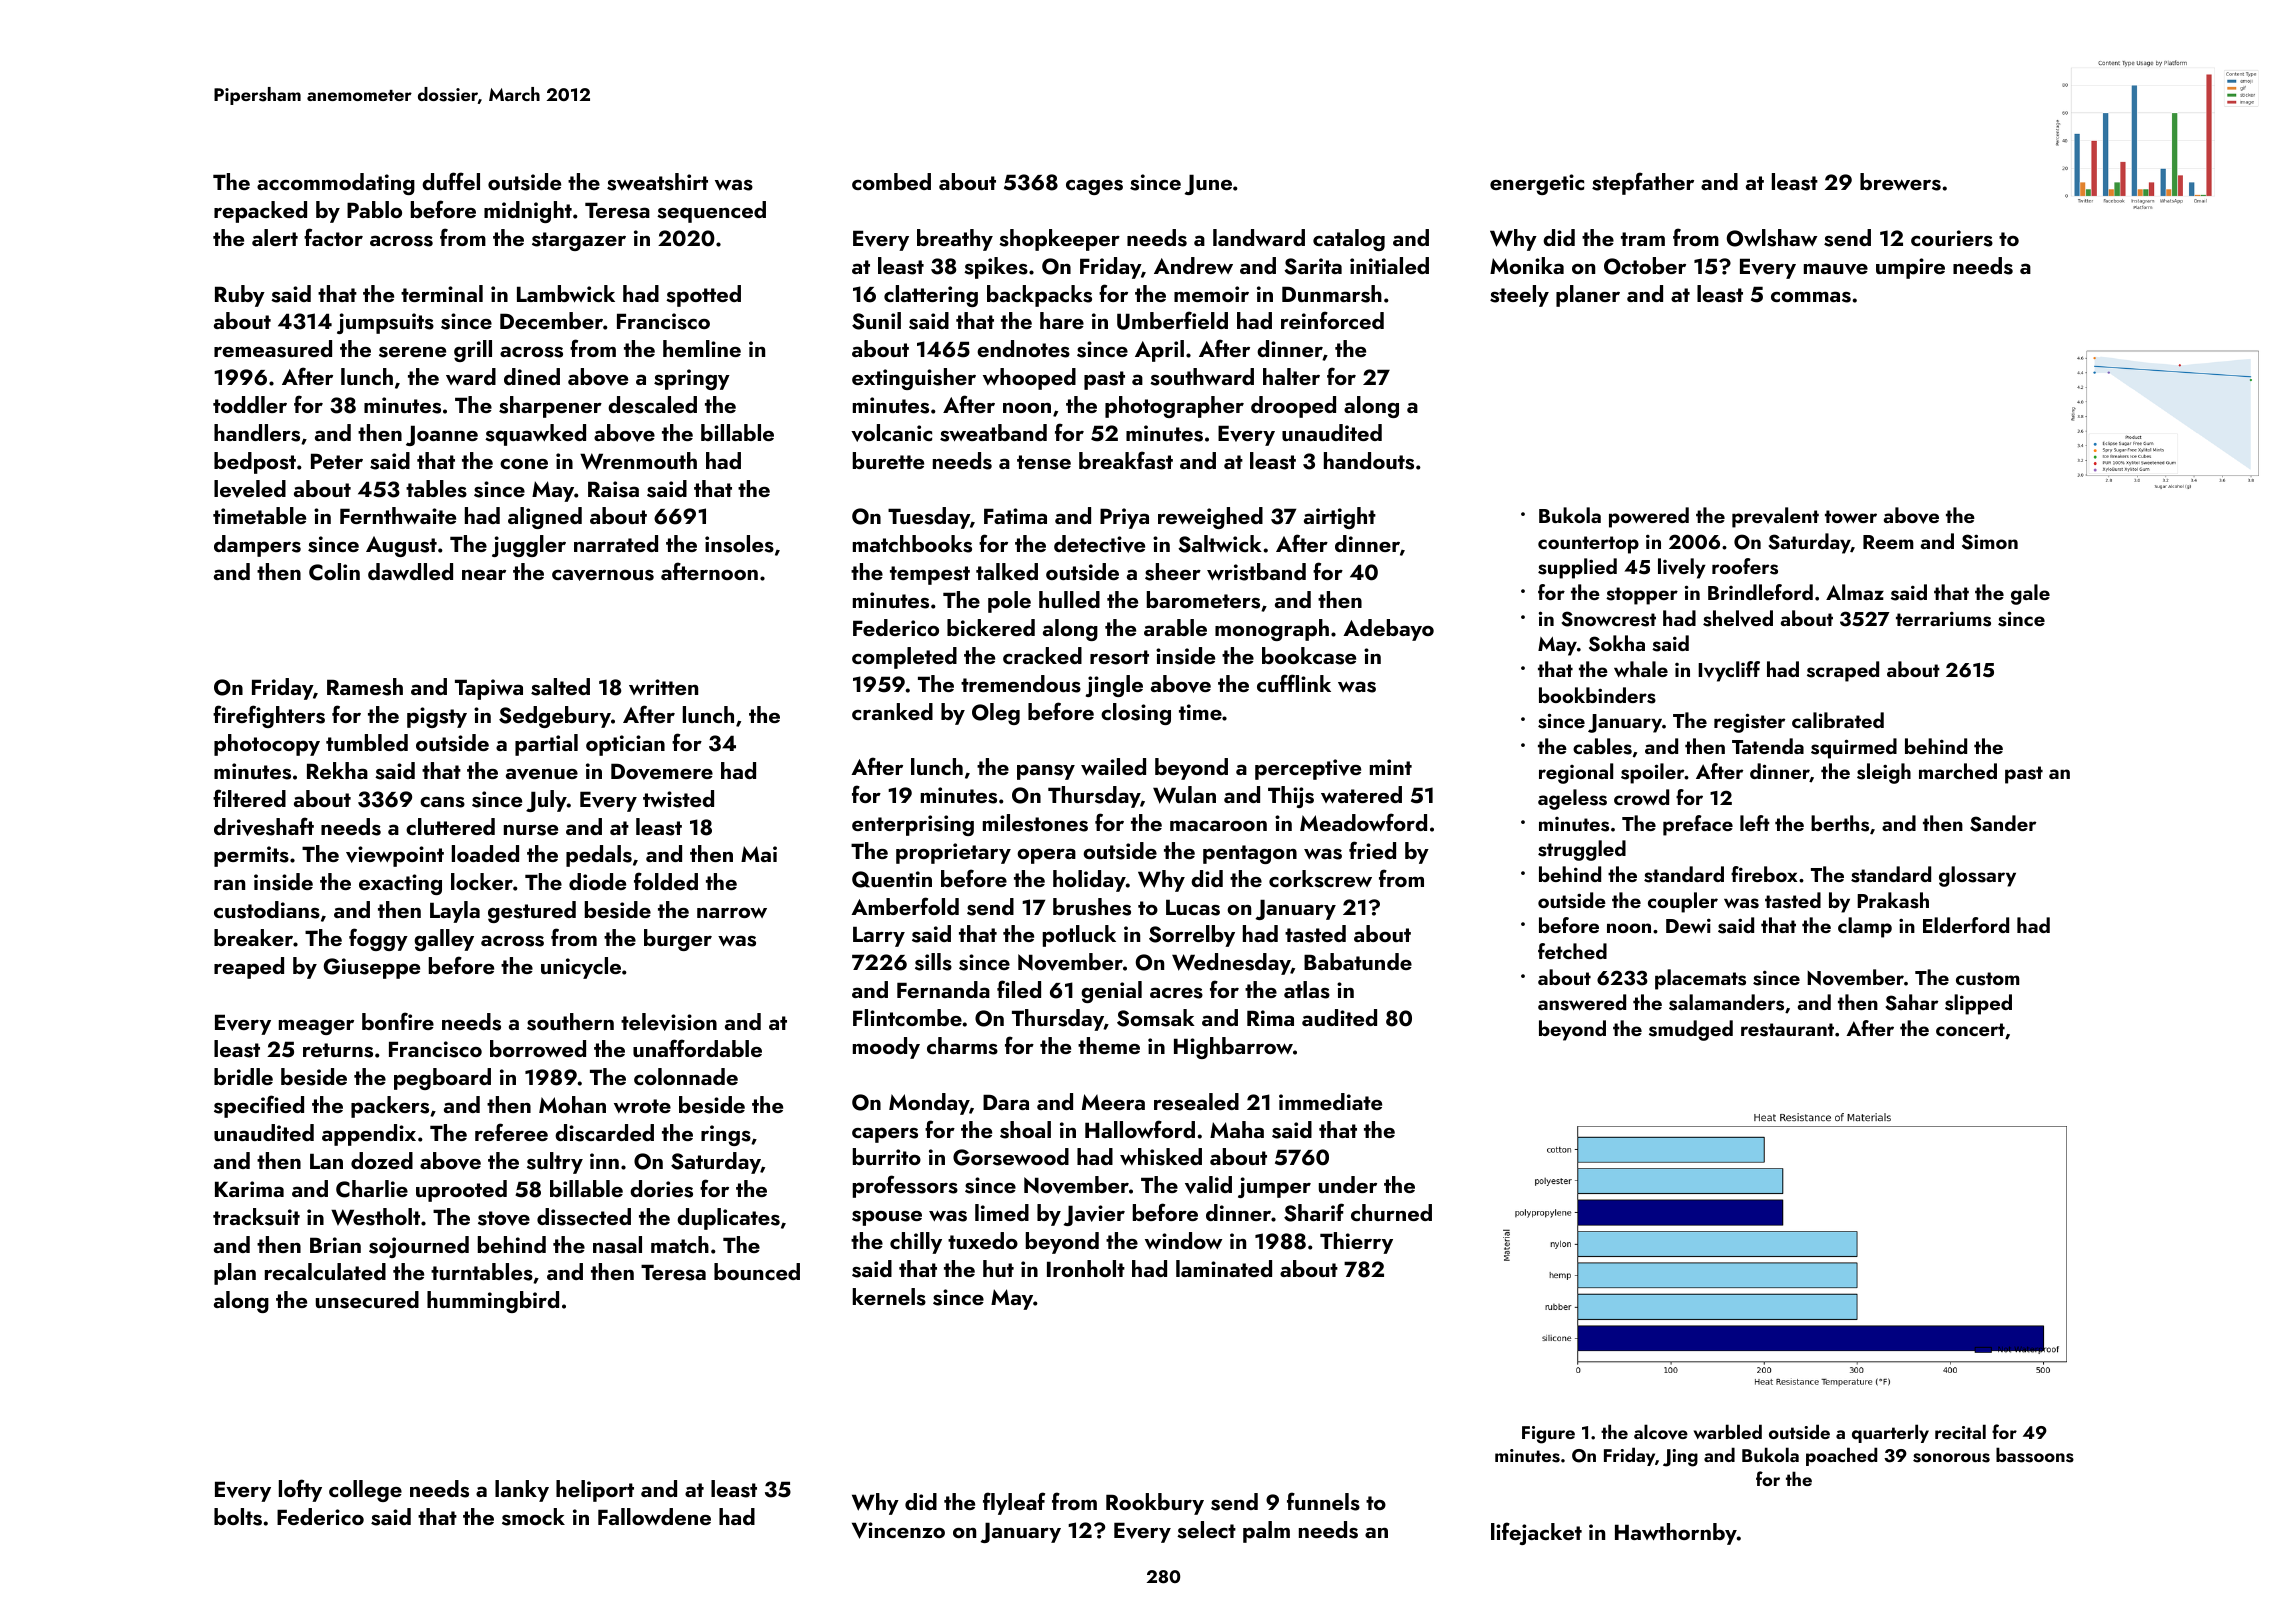 The width and height of the screenshot is (2292, 1620). I want to click on Umberfield, so click(1172, 320).
